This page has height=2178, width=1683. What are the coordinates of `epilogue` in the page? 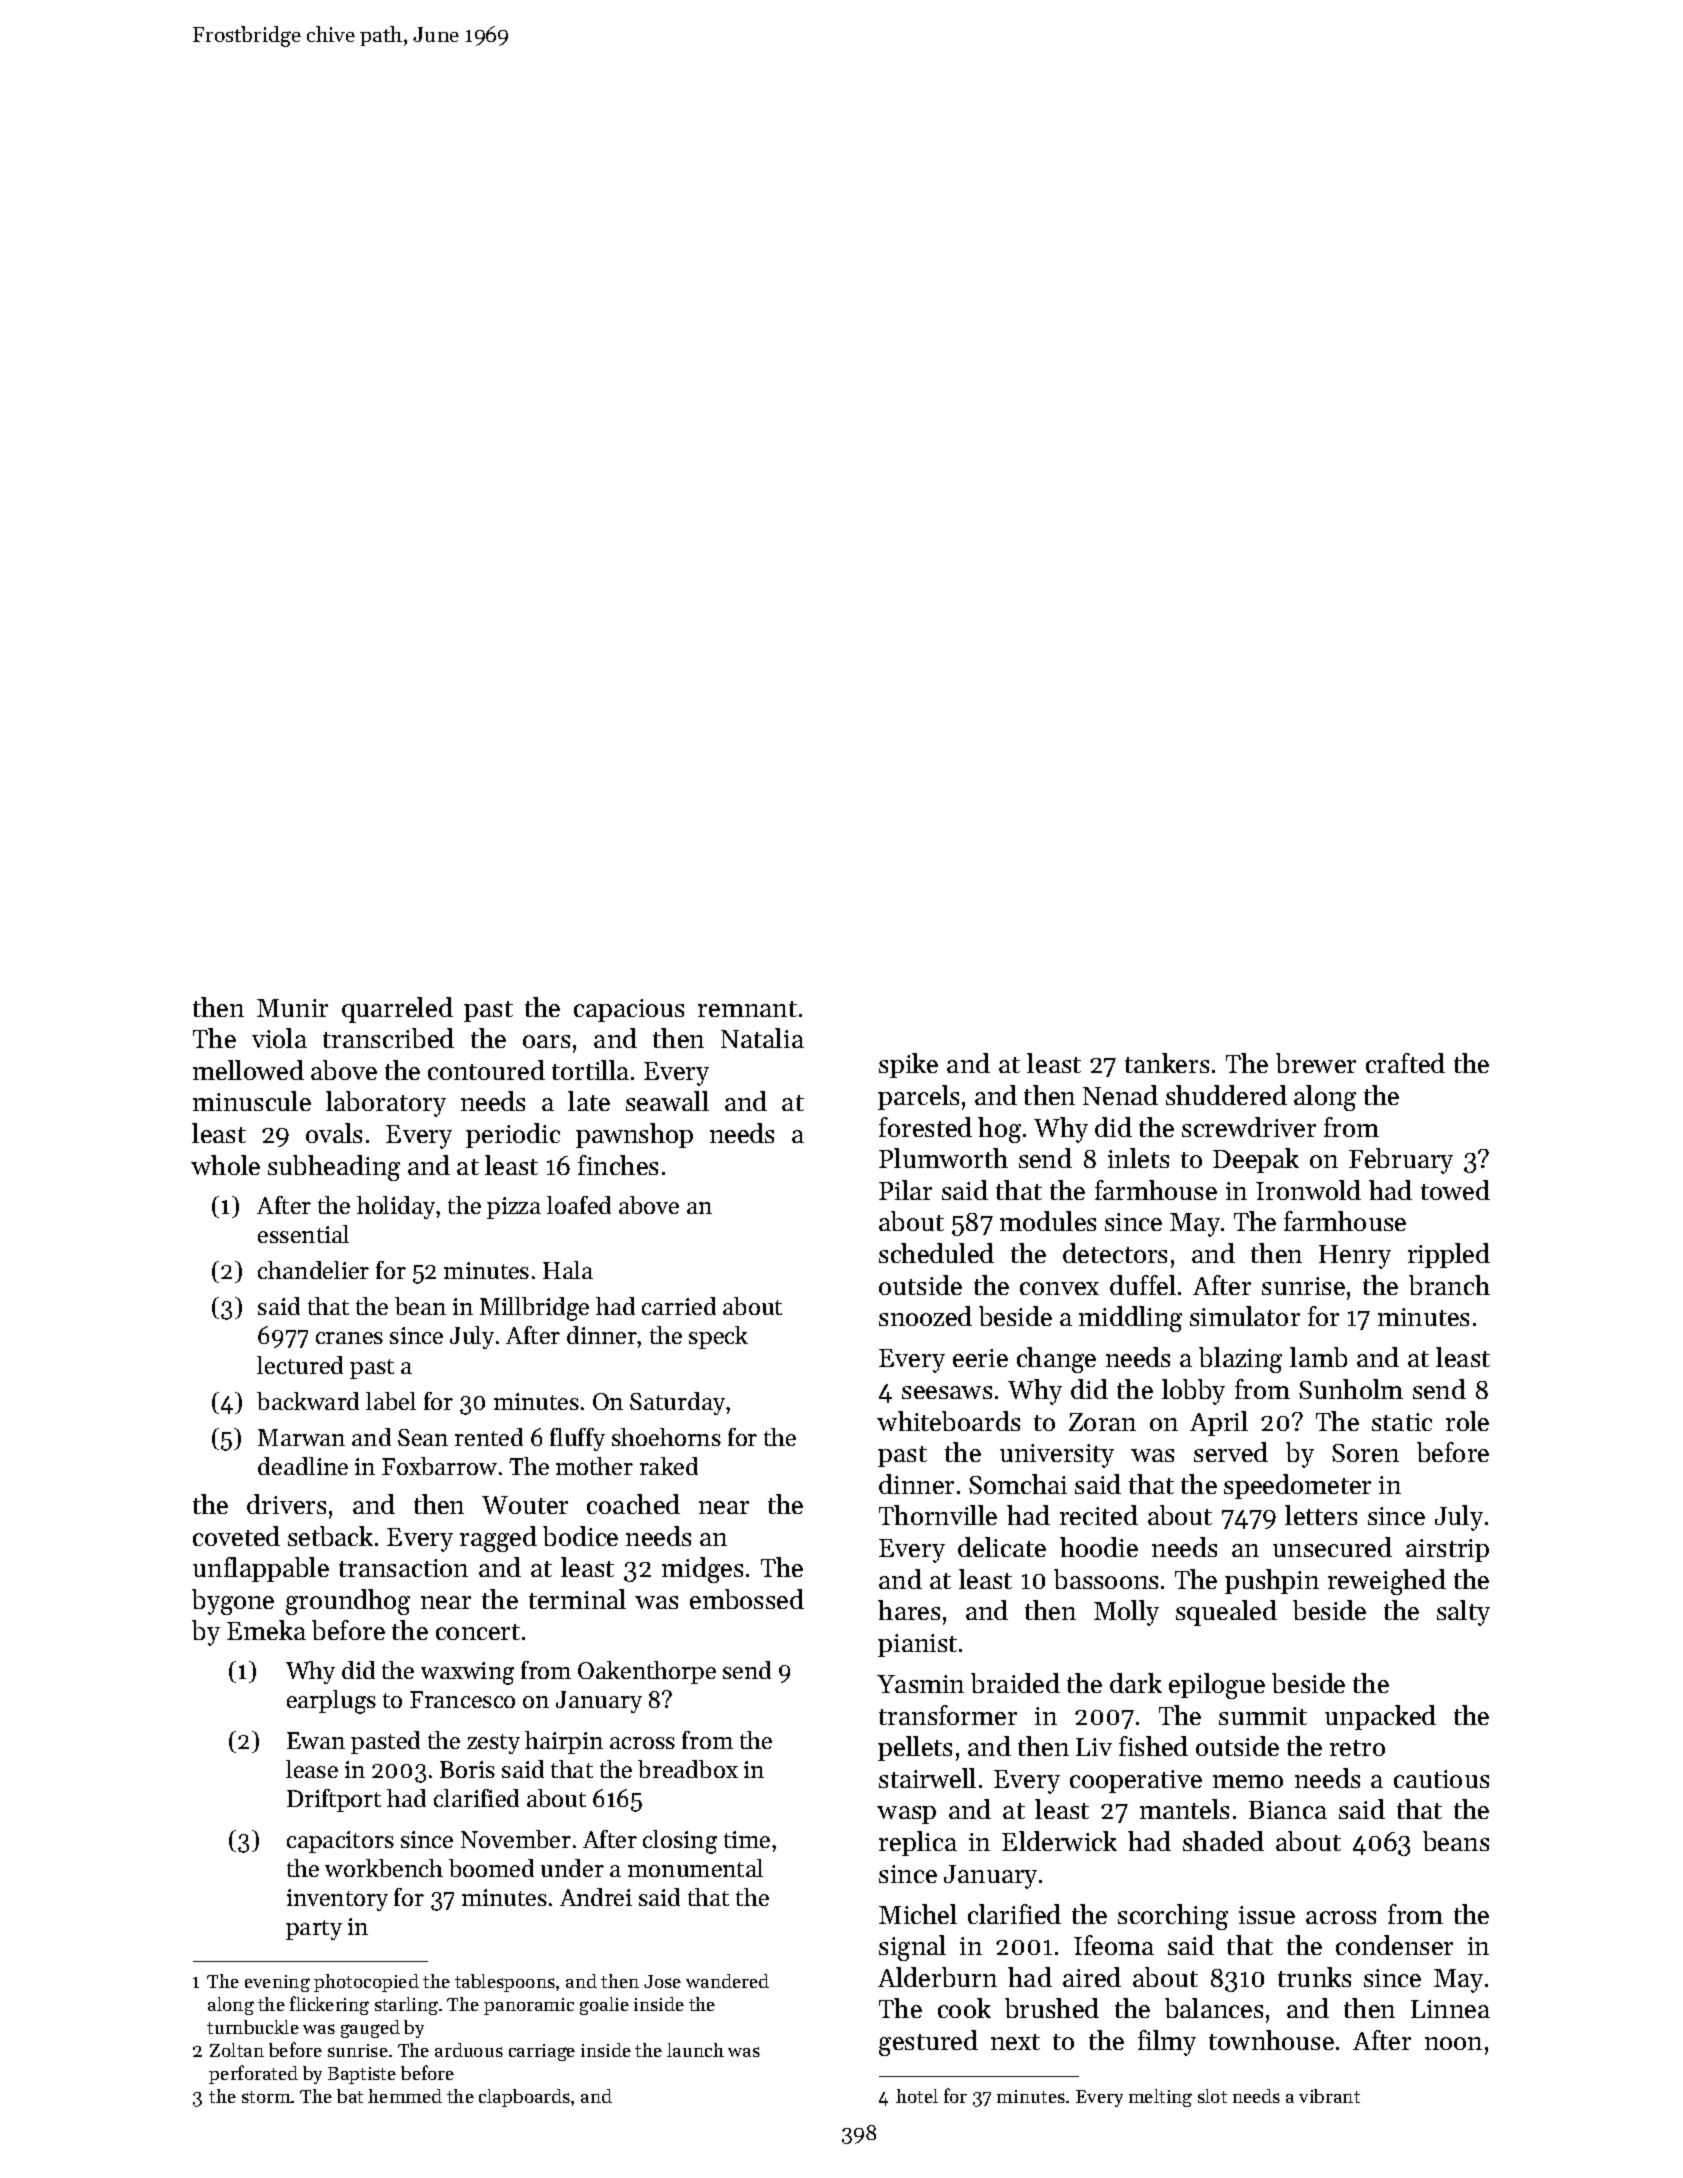 It's located at (1217, 1686).
